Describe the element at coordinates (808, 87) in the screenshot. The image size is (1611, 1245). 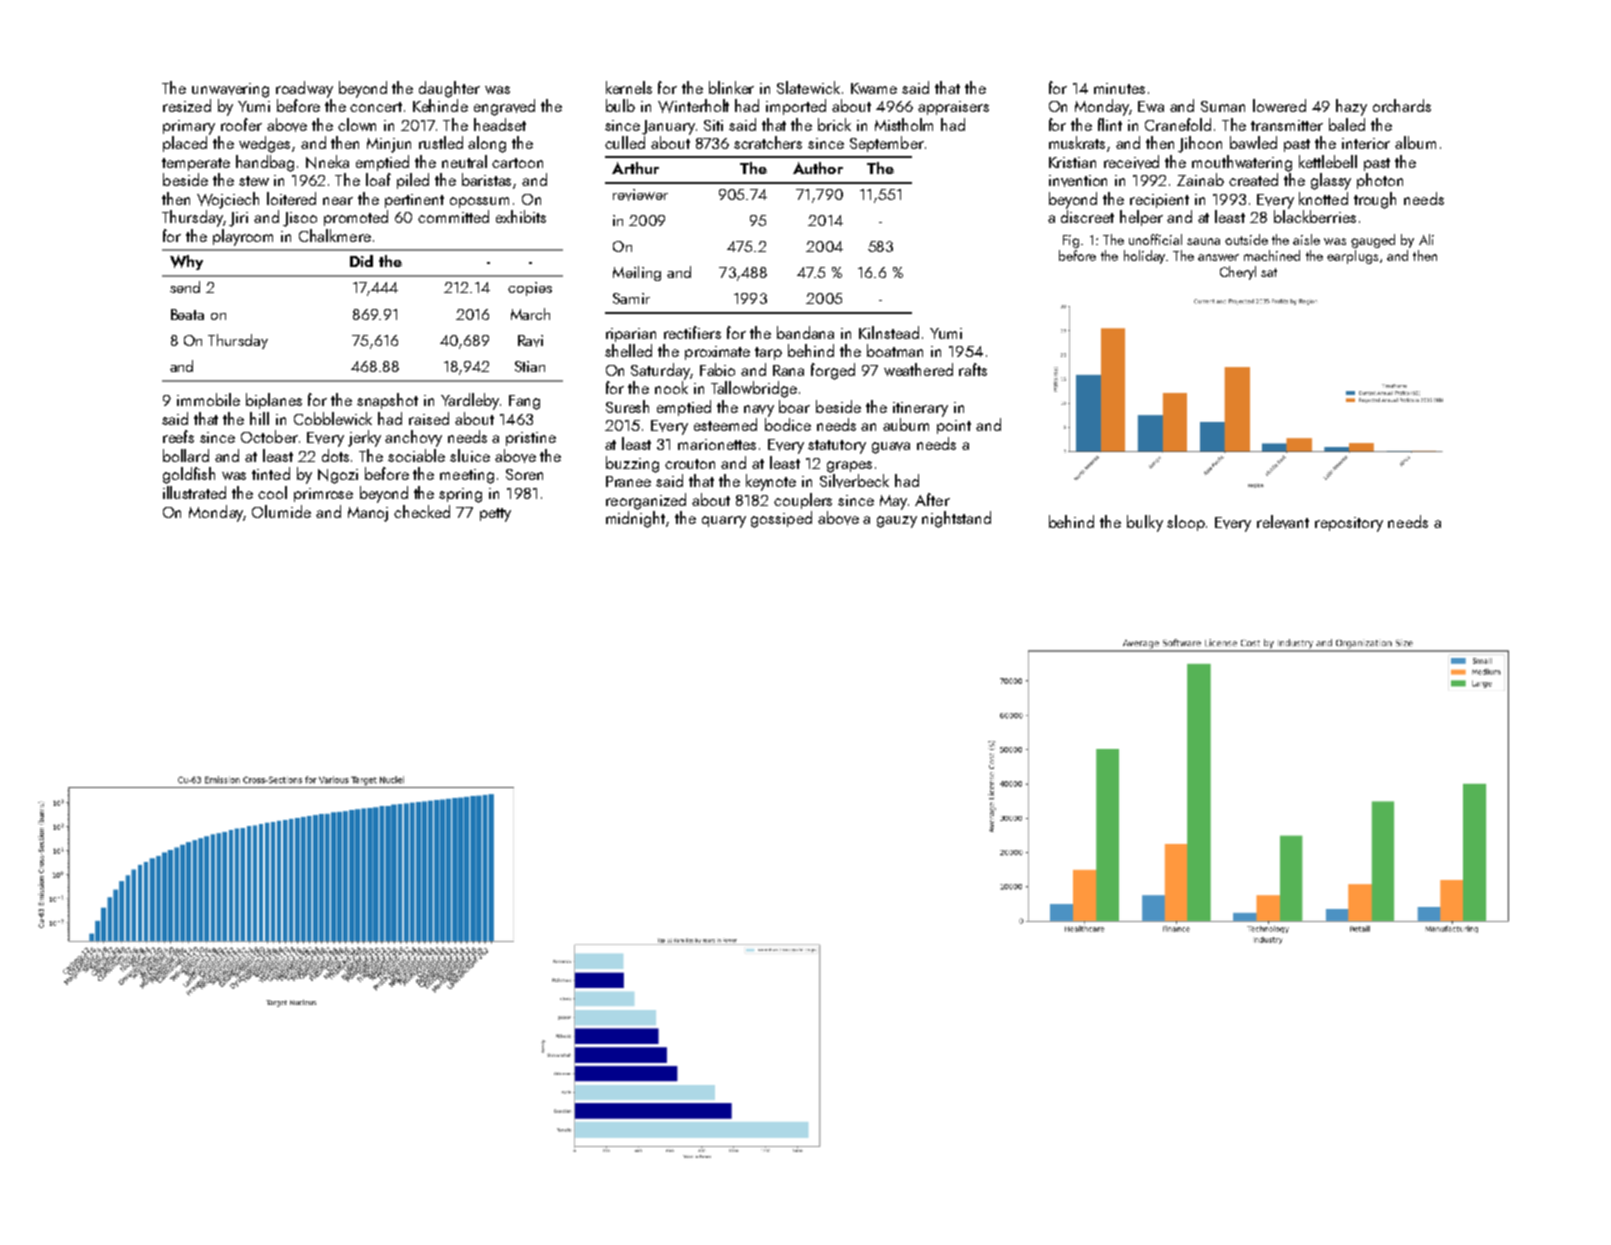
I see `Slatewick` at that location.
